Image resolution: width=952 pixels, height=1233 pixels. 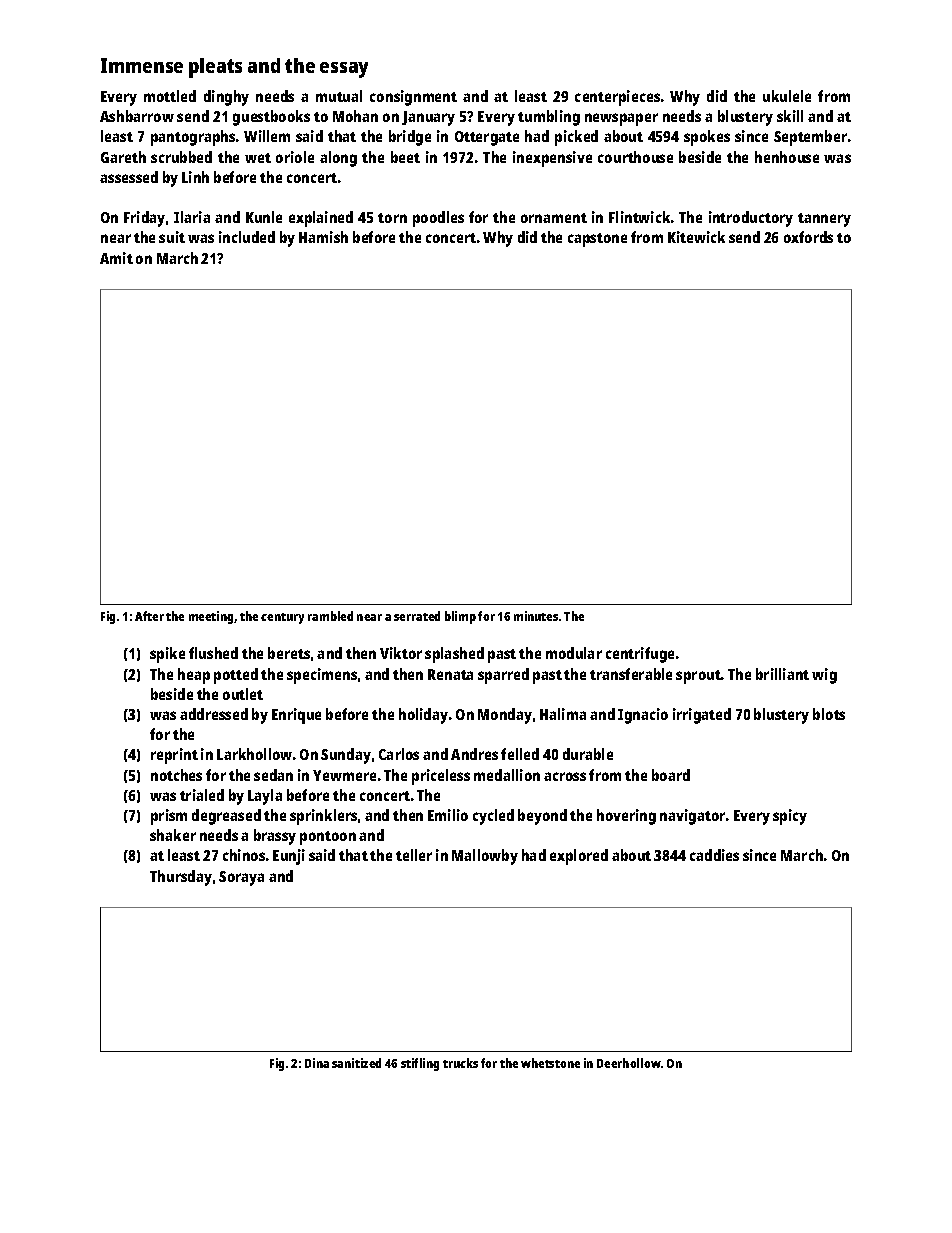 What do you see at coordinates (629, 1063) in the document?
I see `Deerhollow` at bounding box center [629, 1063].
